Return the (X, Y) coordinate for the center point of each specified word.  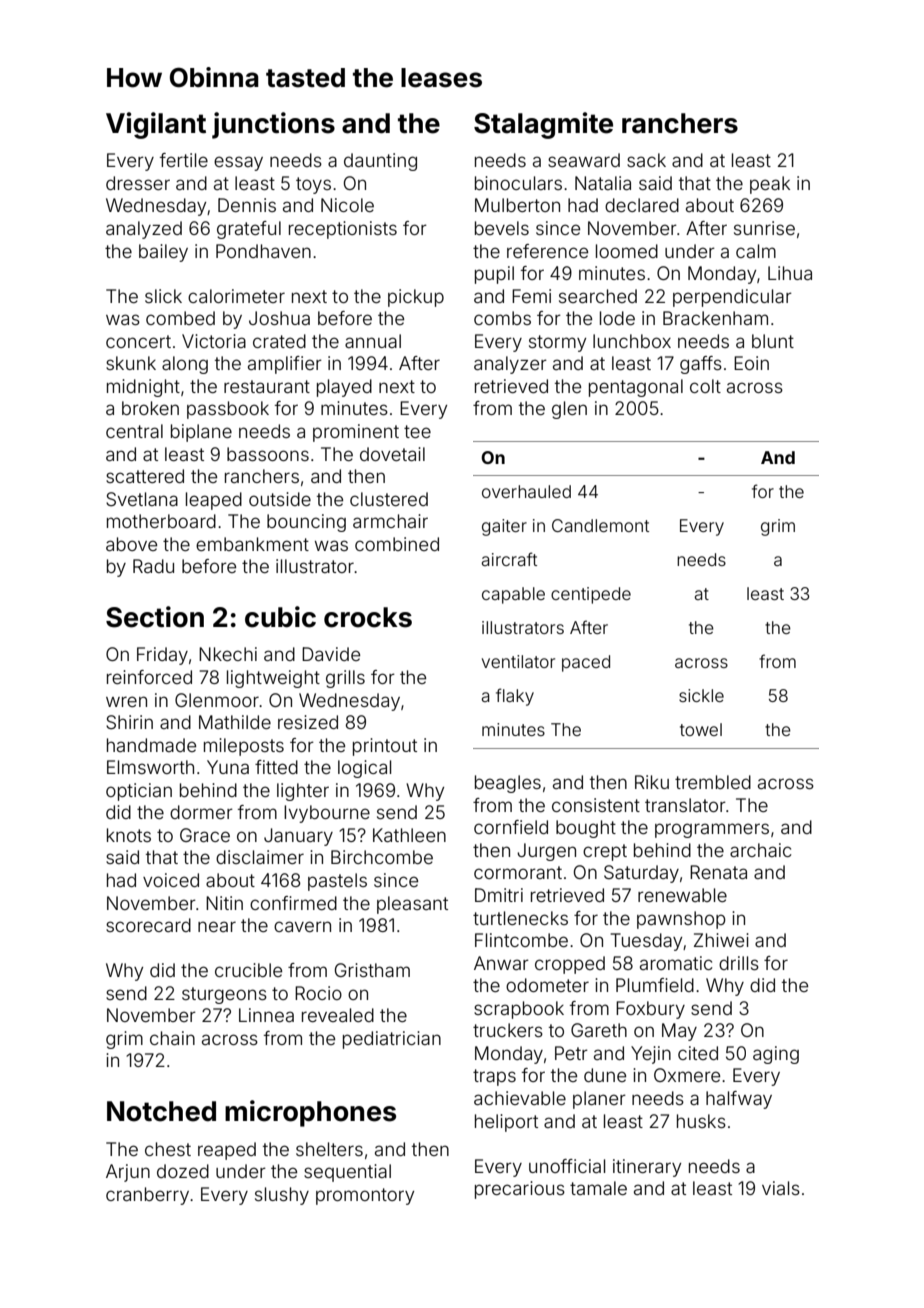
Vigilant (156, 125)
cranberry (147, 1196)
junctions (273, 125)
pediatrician (392, 1040)
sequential (347, 1173)
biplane (201, 433)
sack (646, 160)
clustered (389, 499)
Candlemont (600, 525)
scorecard (148, 925)
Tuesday (646, 942)
